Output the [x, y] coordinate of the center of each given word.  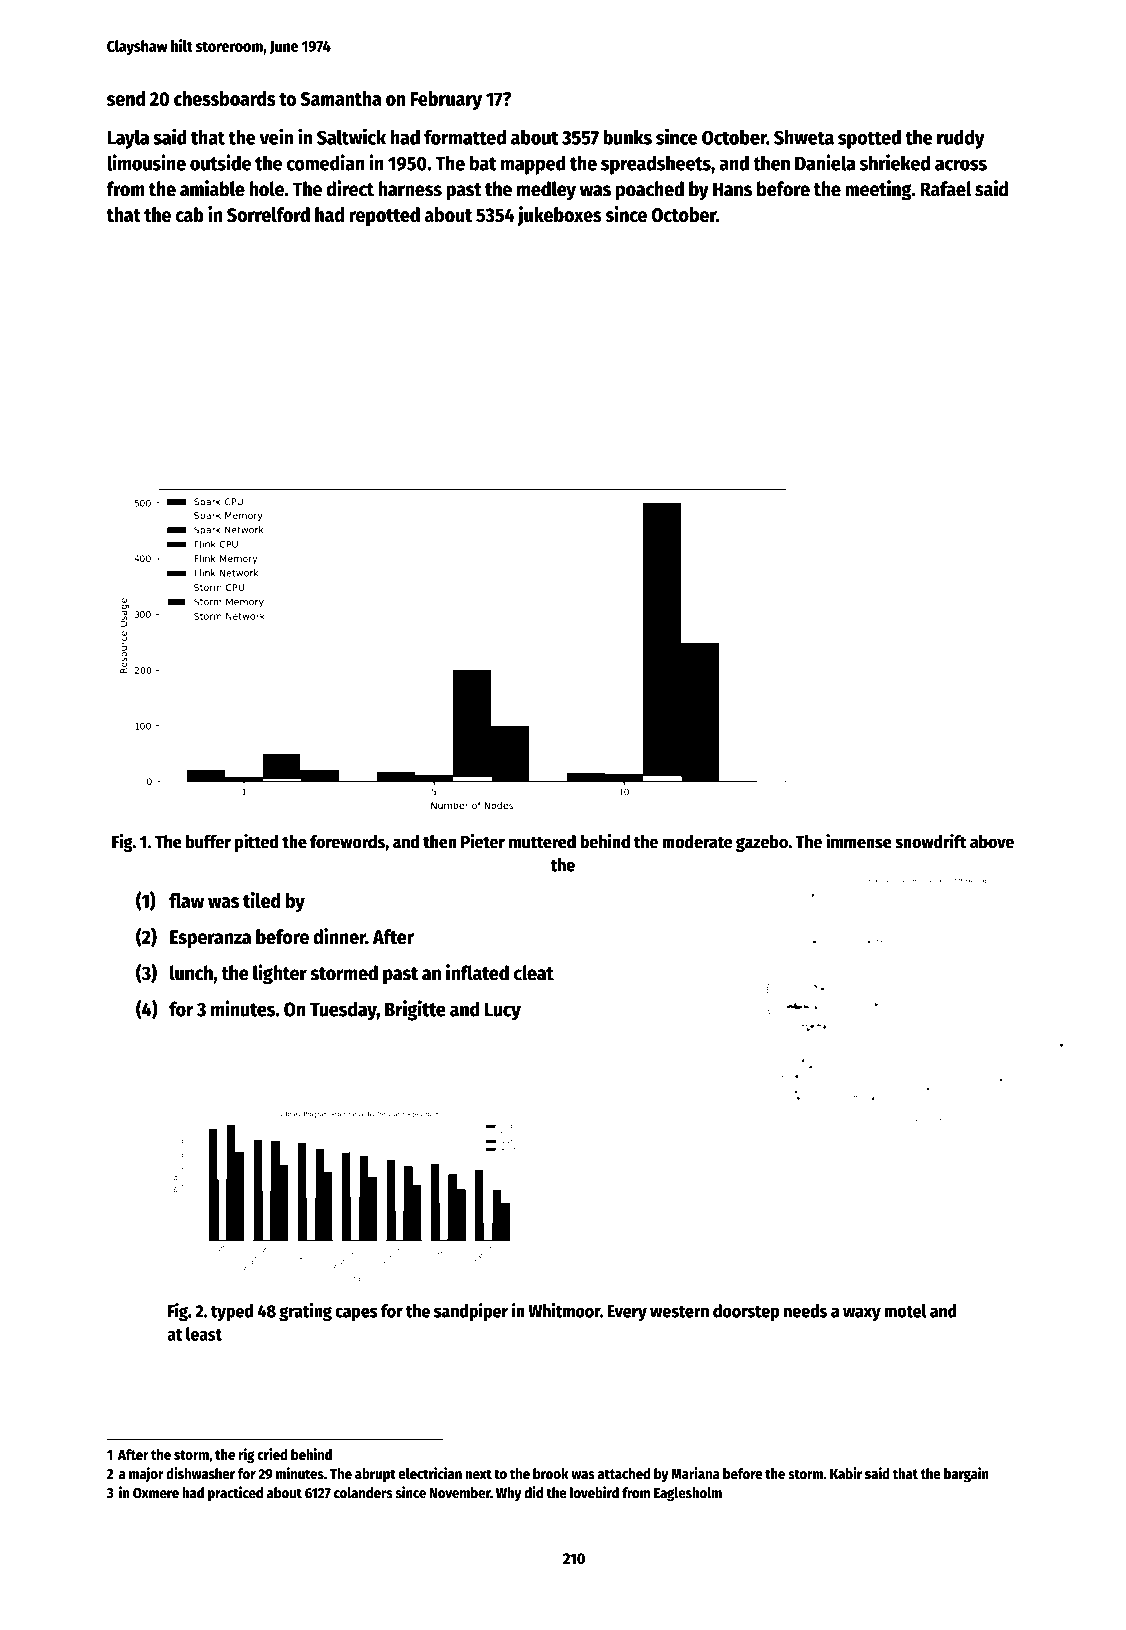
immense [859, 841]
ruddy [961, 139]
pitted [257, 843]
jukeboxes [560, 216]
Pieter [483, 841]
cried [272, 1454]
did [533, 1492]
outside [220, 162]
